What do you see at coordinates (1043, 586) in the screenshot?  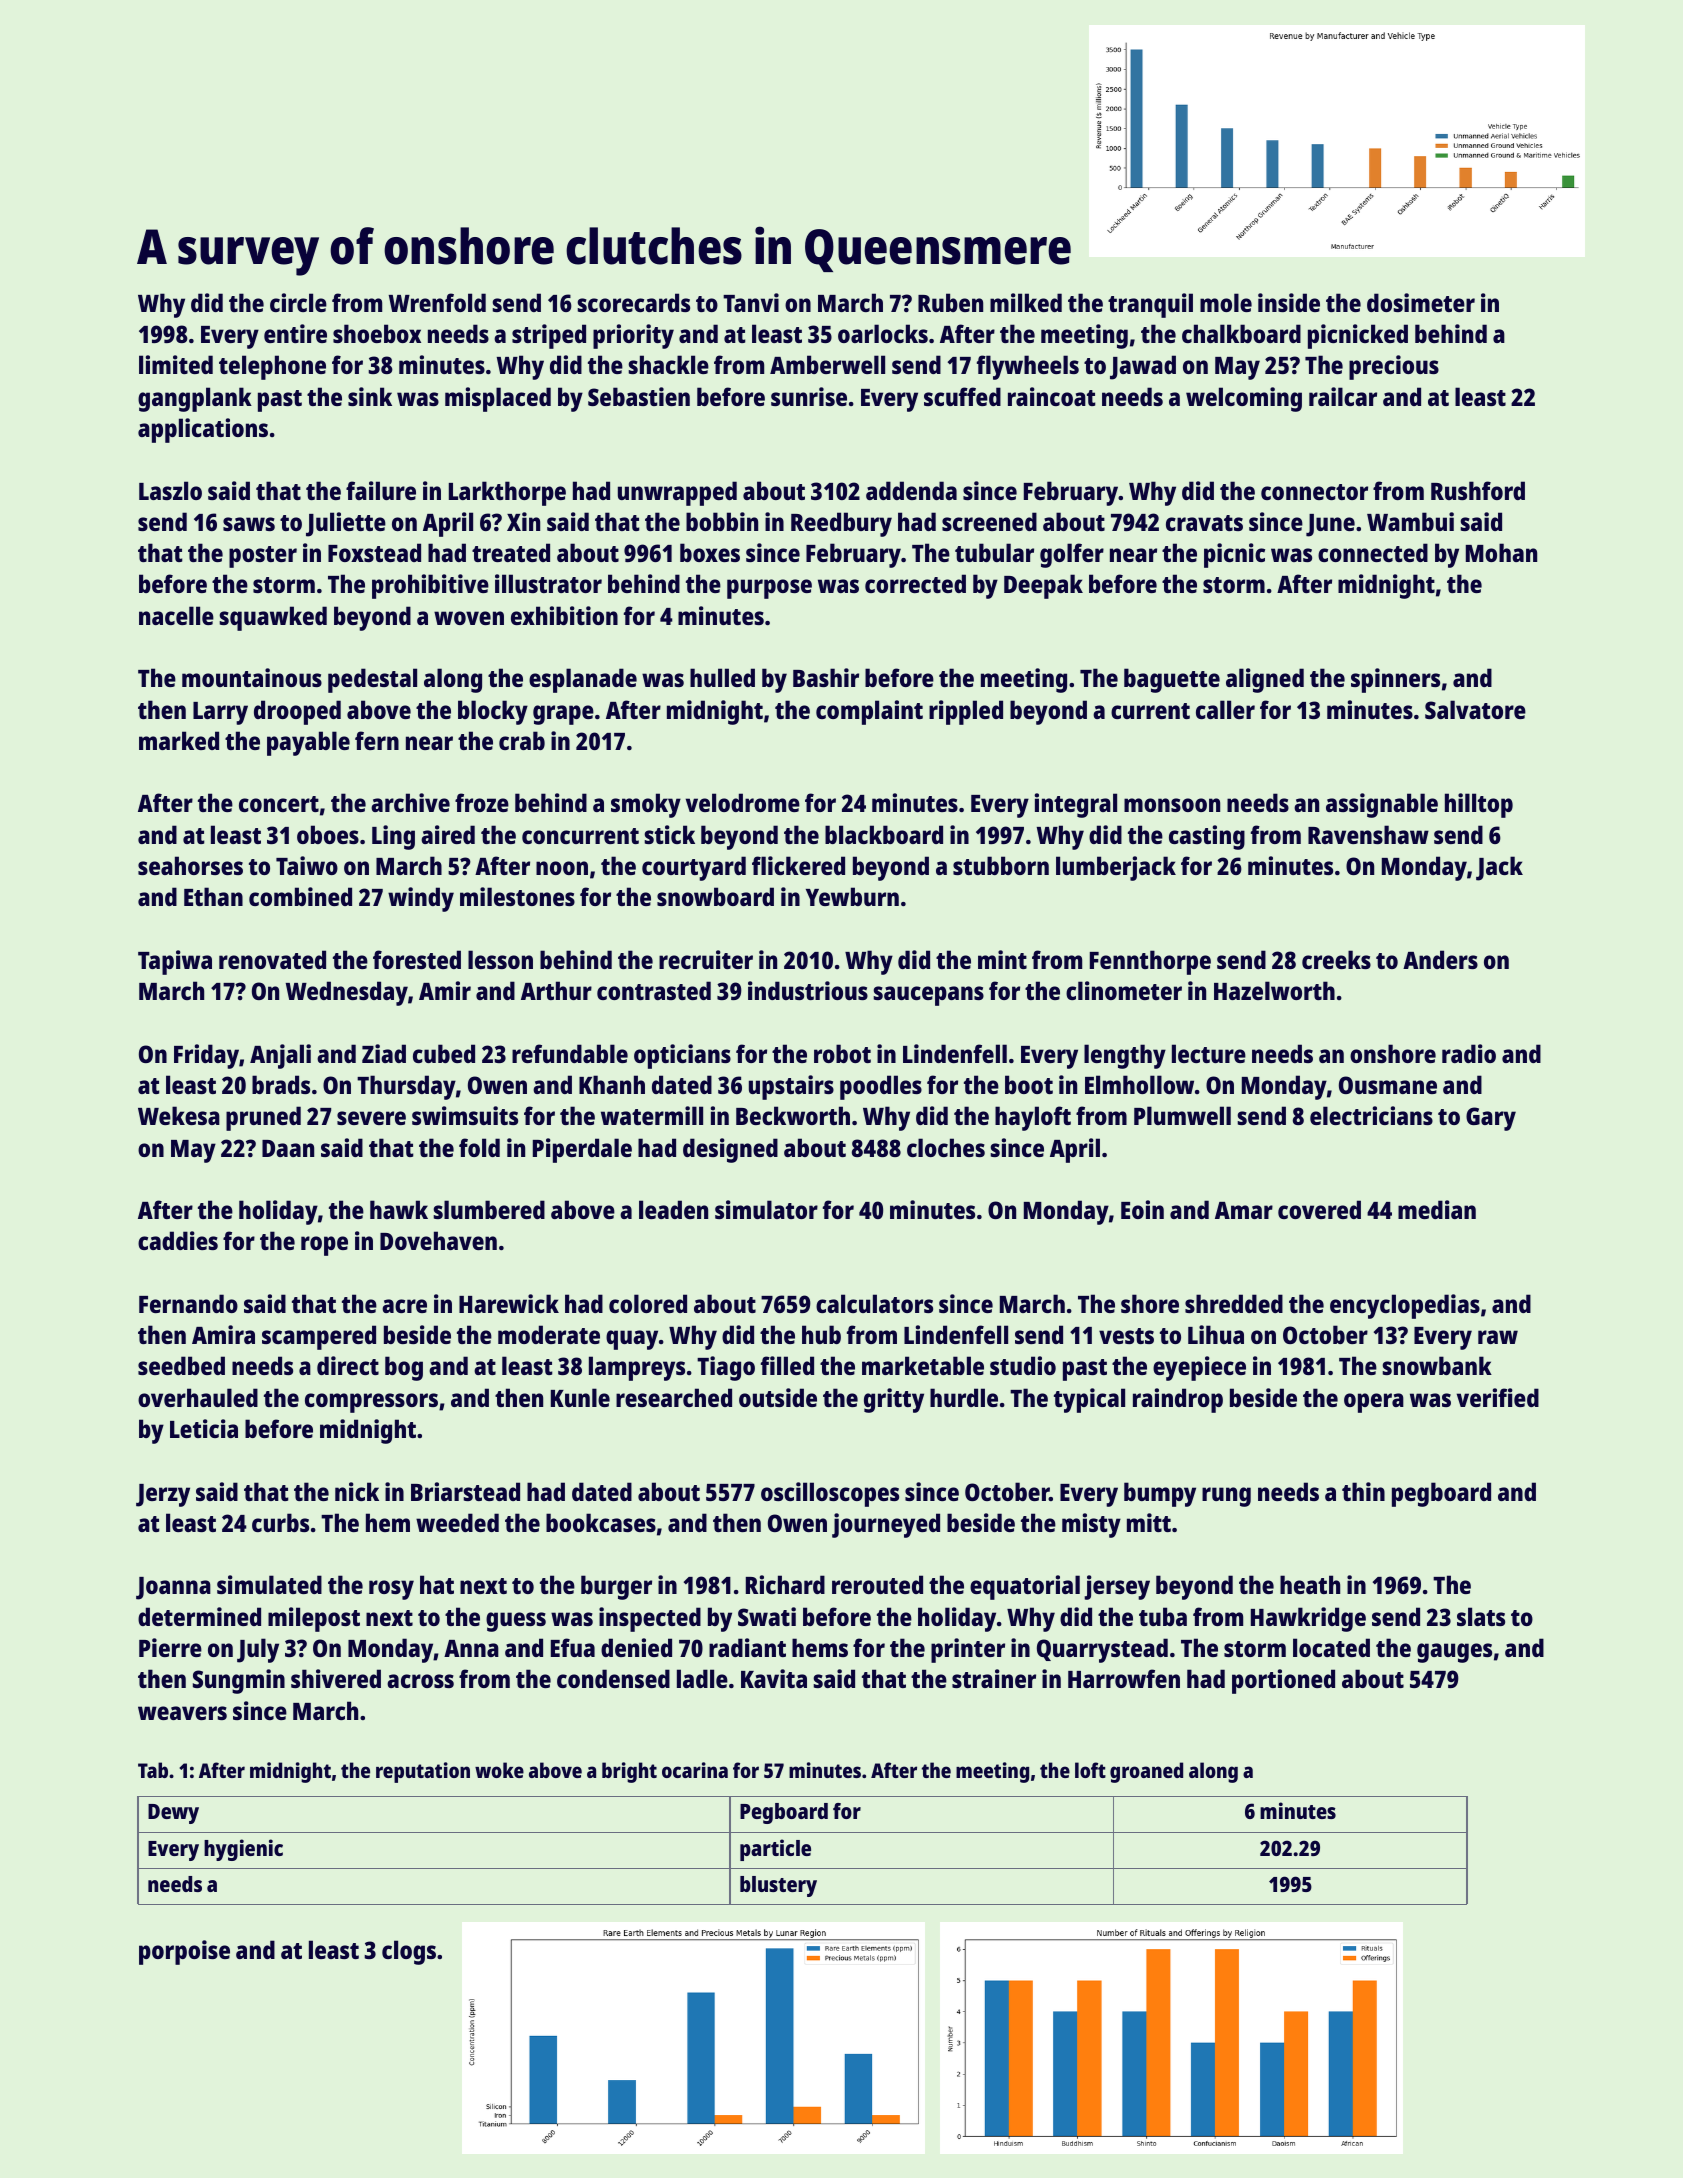 I see `Deepak` at bounding box center [1043, 586].
